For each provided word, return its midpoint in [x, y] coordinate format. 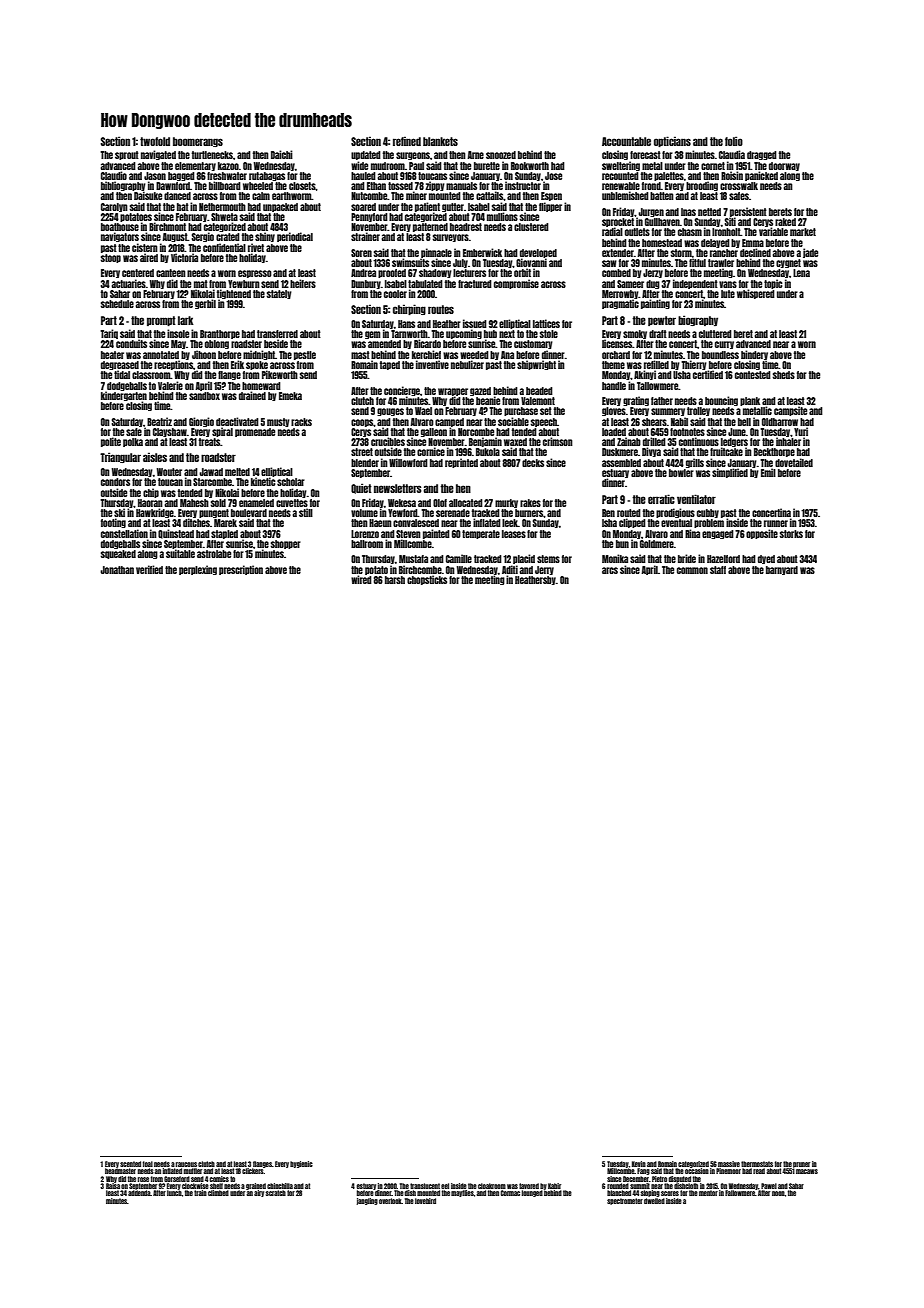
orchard [616, 355]
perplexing [198, 570]
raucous [186, 1164]
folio [734, 141]
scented [130, 1164]
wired [361, 579]
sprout [127, 155]
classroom [151, 375]
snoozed [501, 155]
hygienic [301, 1164]
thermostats [757, 1164]
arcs [610, 570]
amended [384, 344]
